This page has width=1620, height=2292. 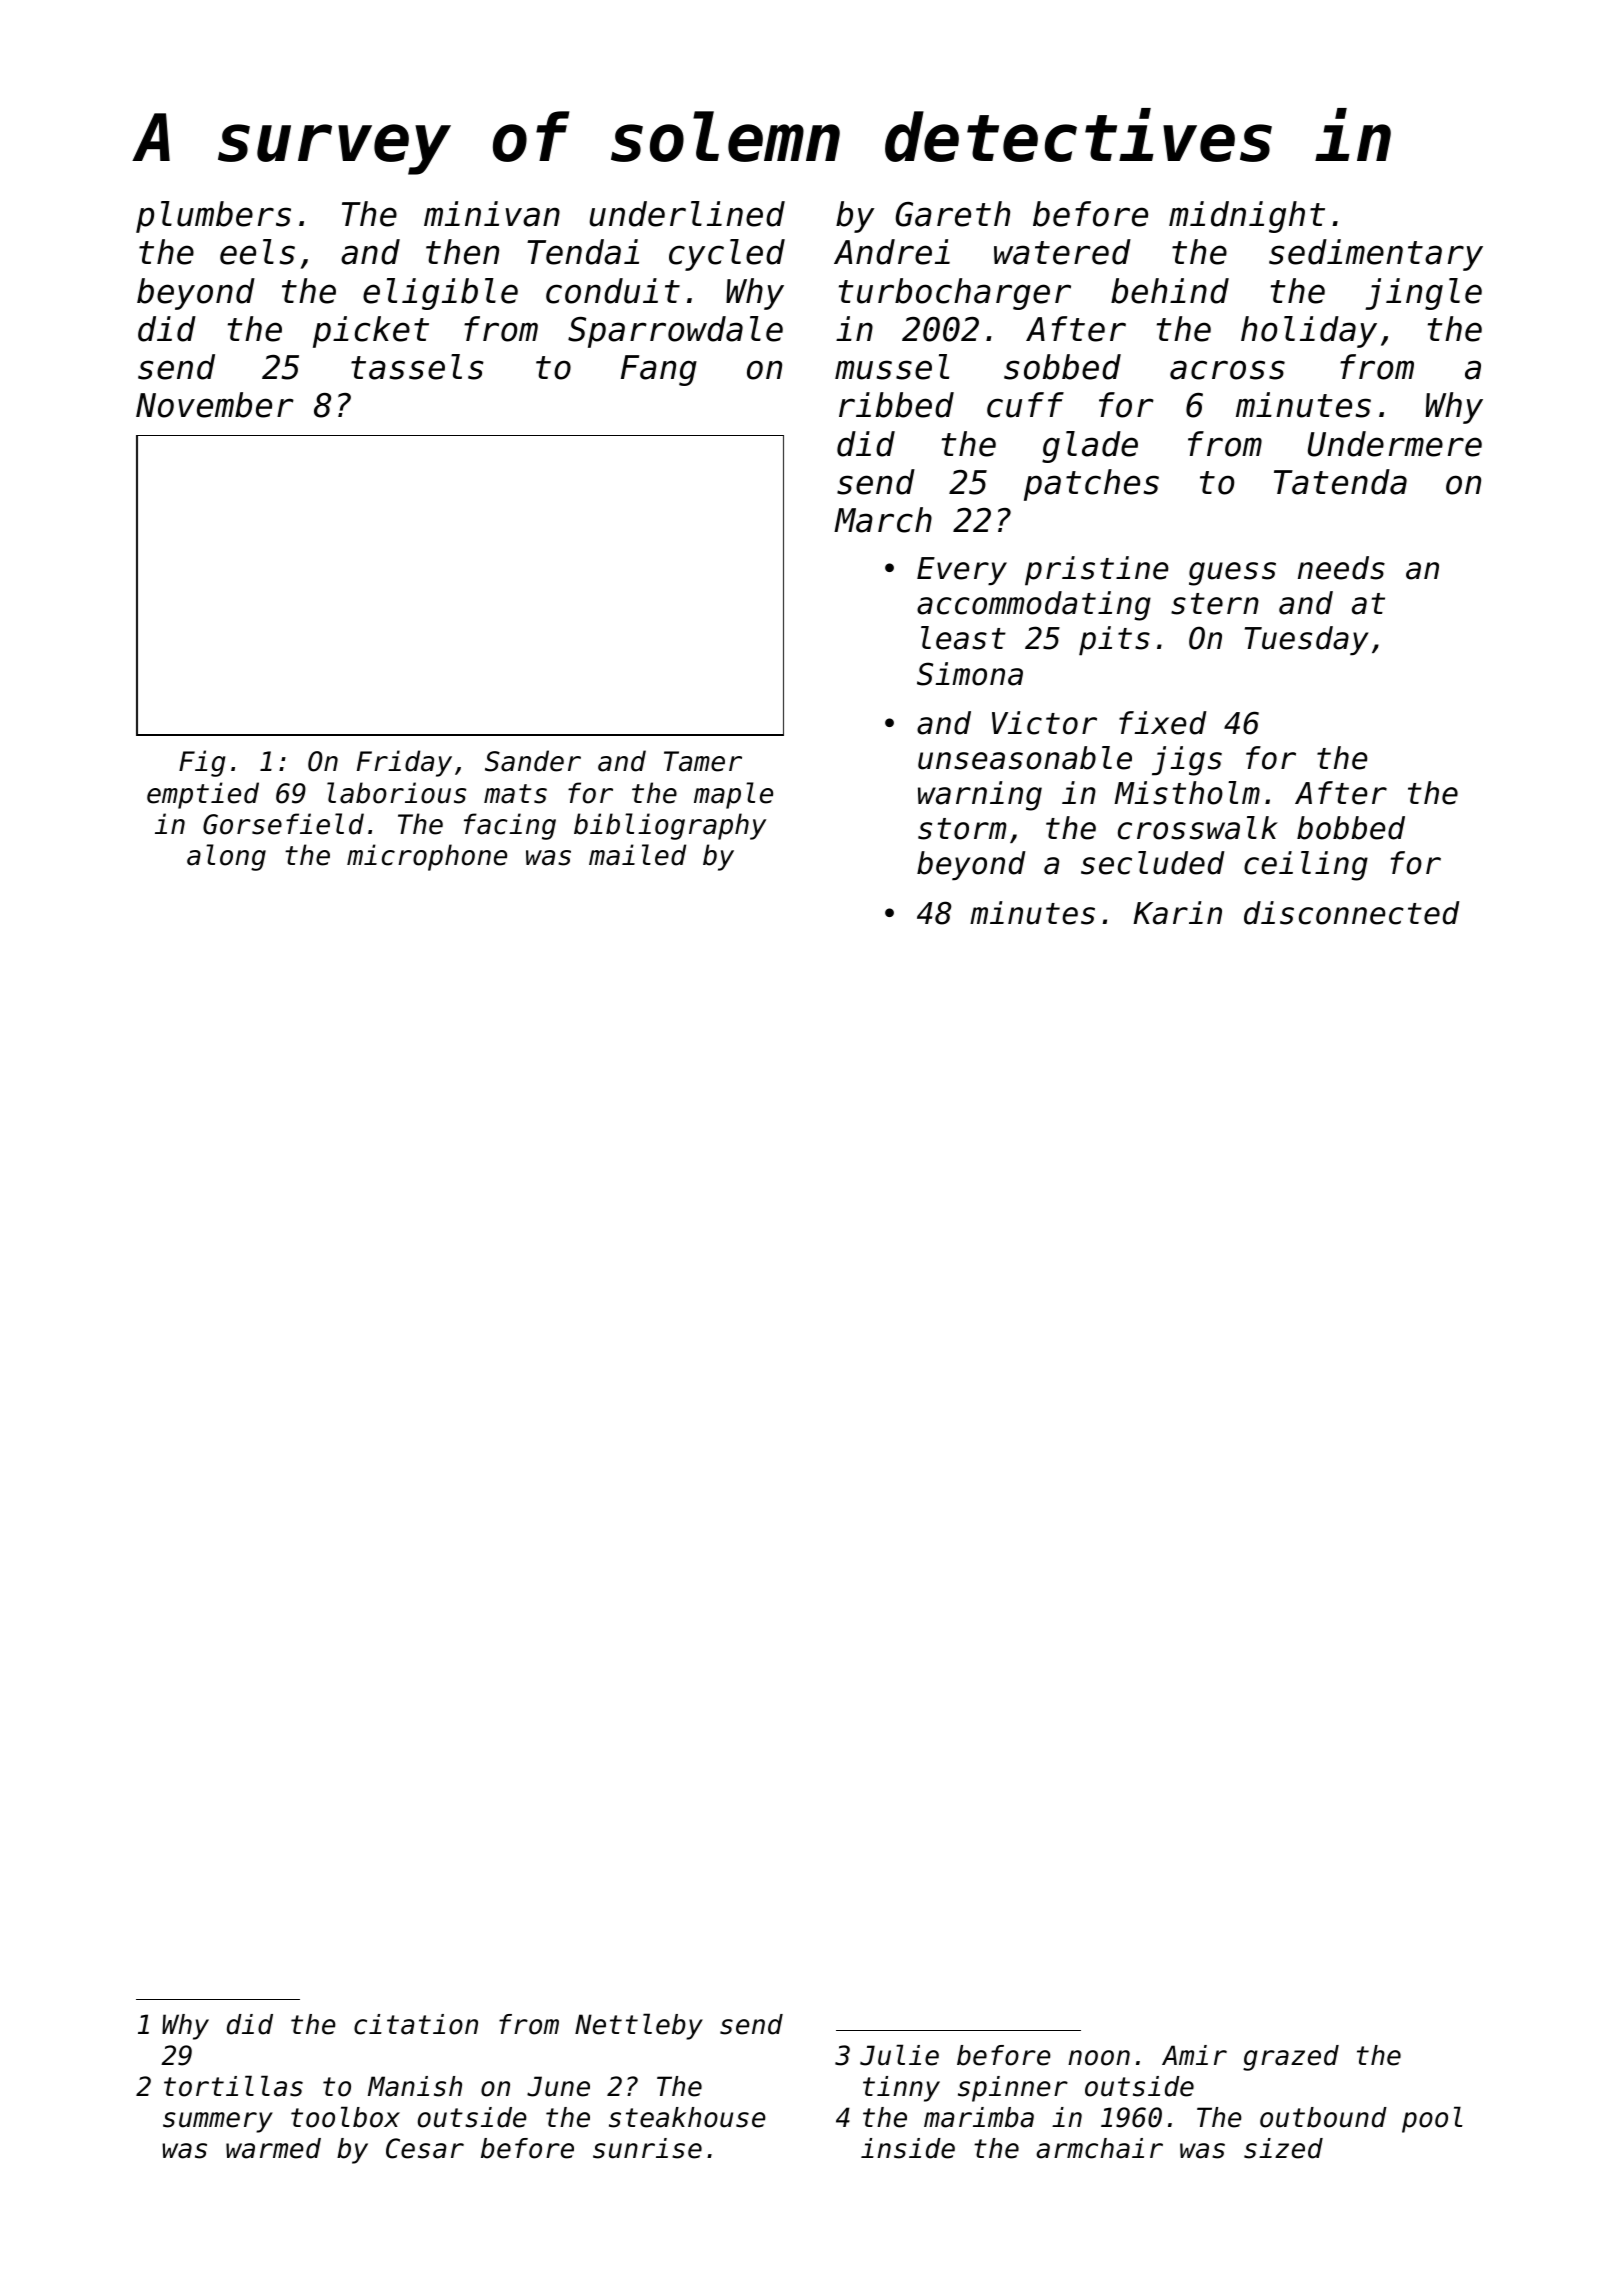 What do you see at coordinates (273, 2148) in the page?
I see `warmed` at bounding box center [273, 2148].
